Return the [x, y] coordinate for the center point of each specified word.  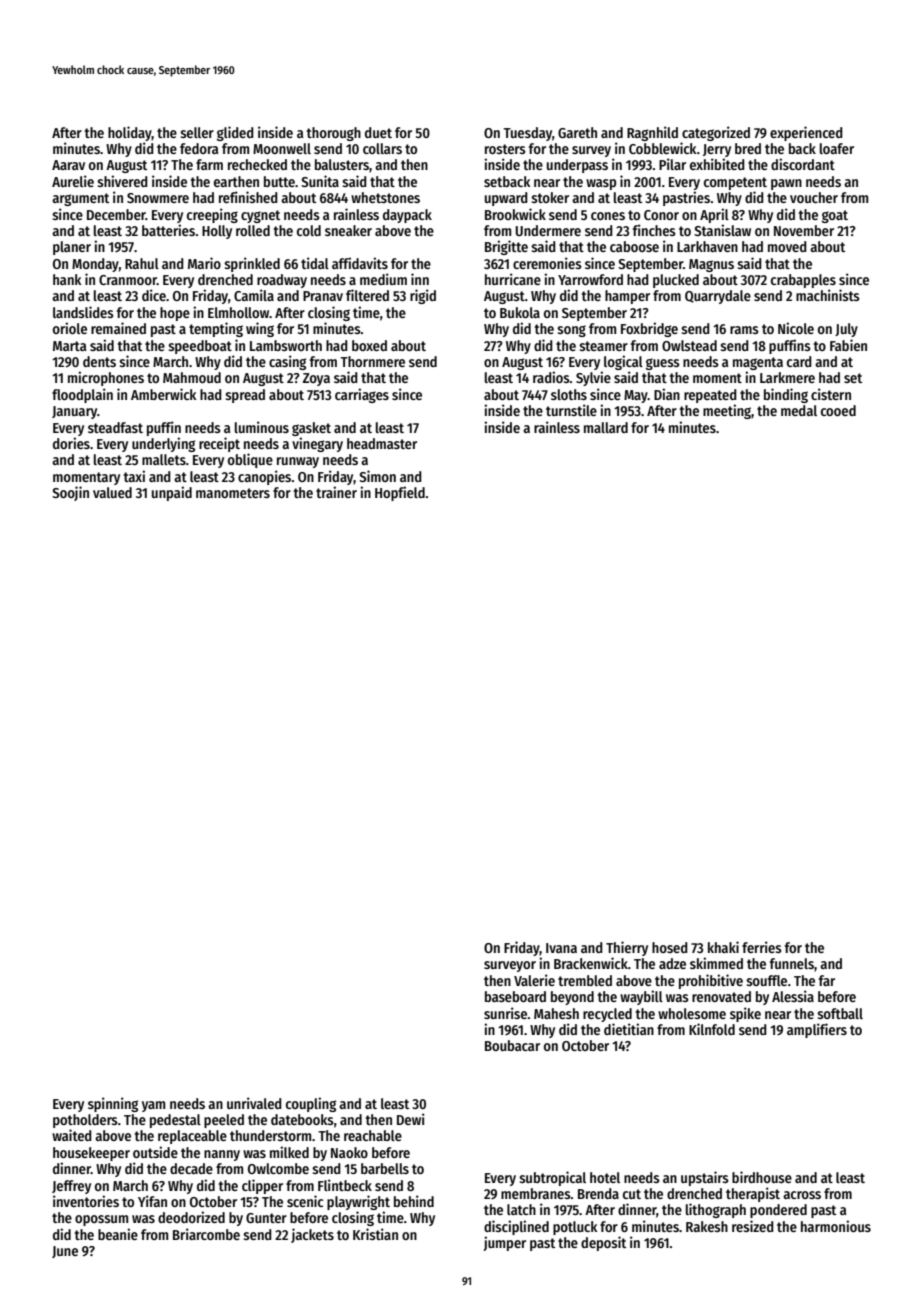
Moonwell [282, 148]
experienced [806, 133]
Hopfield [400, 493]
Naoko [349, 1152]
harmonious [836, 1226]
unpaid [172, 493]
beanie [118, 1234]
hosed [670, 947]
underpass [577, 166]
